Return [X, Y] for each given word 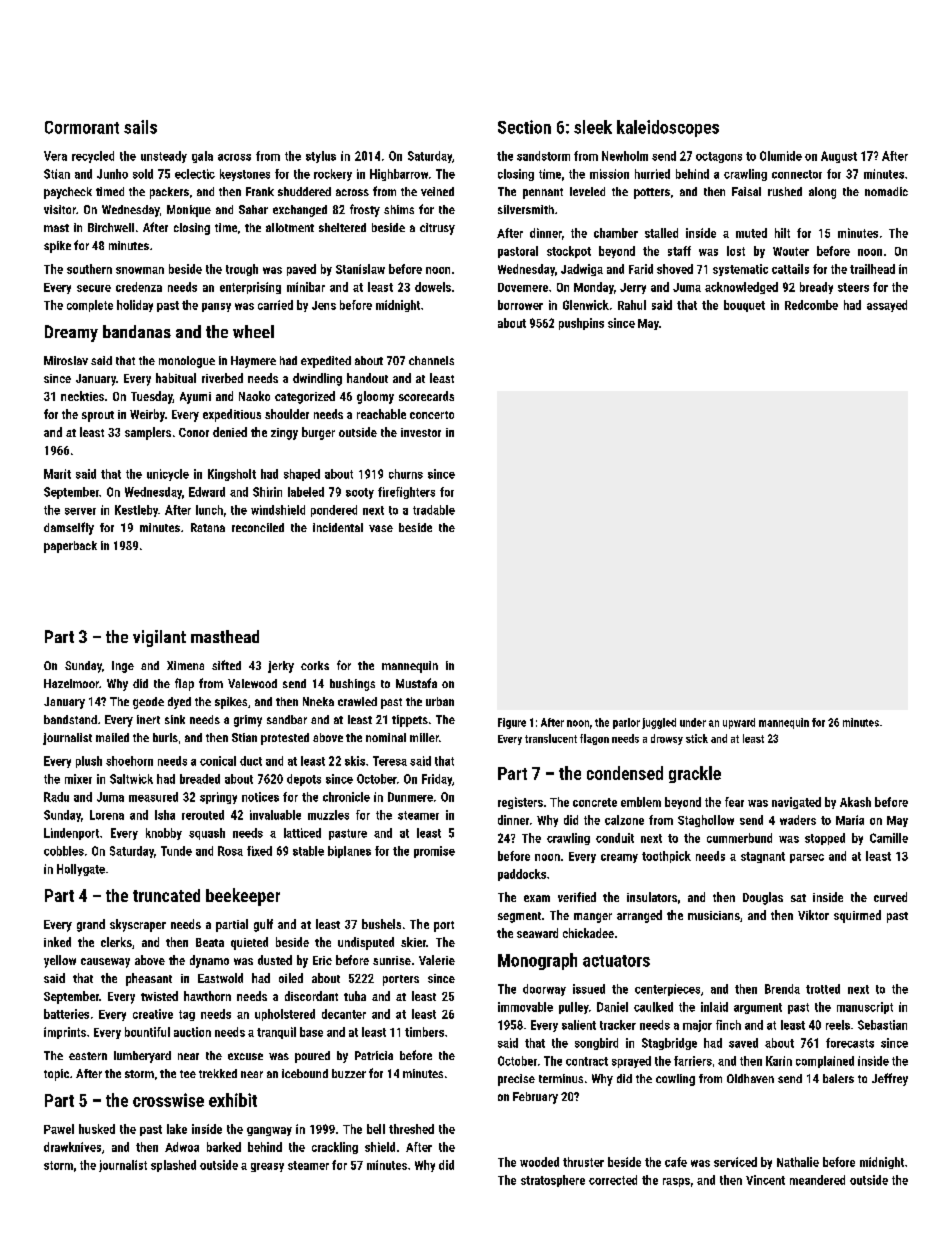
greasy [267, 1167]
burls [165, 737]
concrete [595, 802]
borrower [520, 305]
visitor [60, 209]
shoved [675, 269]
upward [739, 723]
